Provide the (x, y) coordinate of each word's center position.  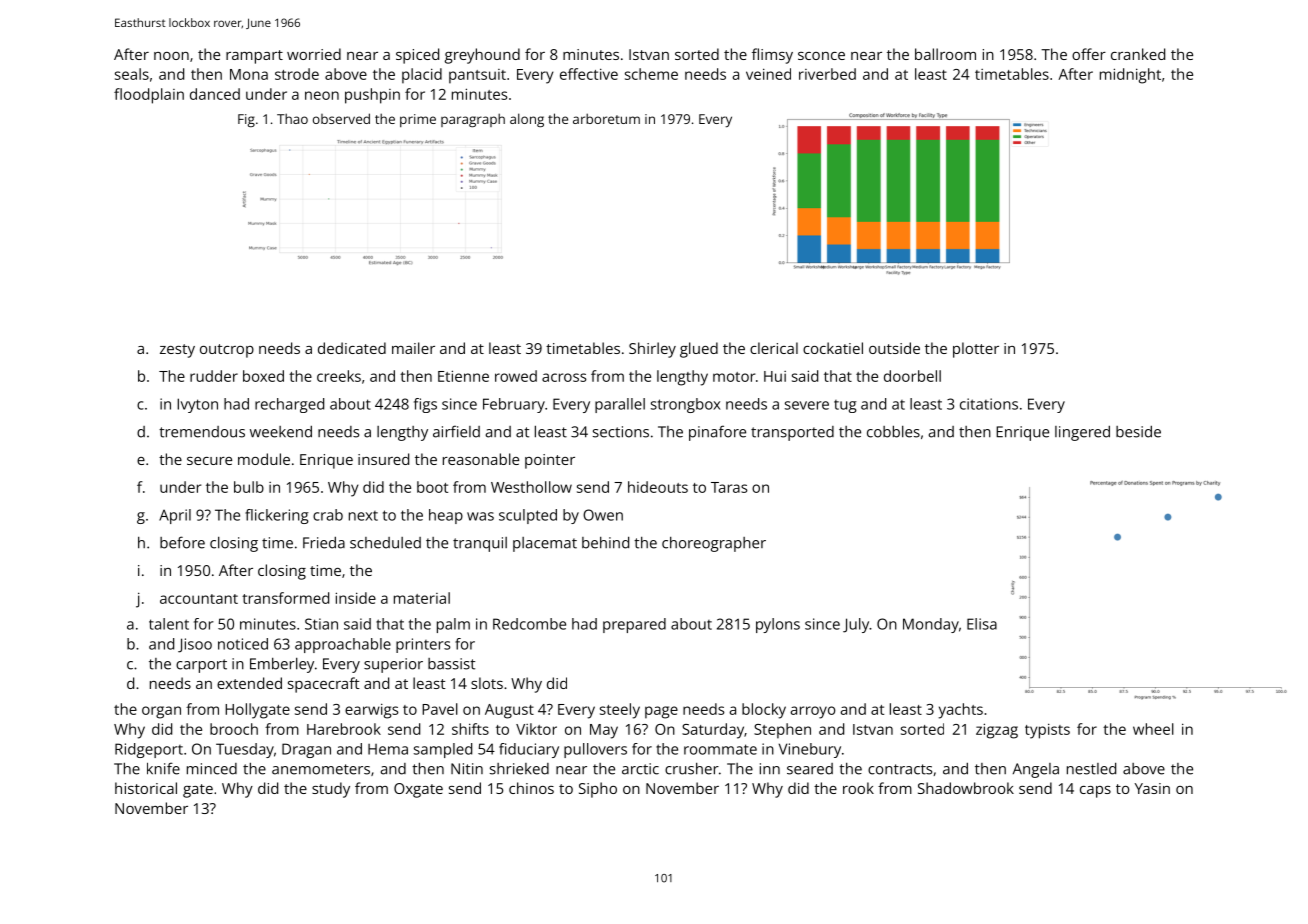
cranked (1138, 54)
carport (201, 666)
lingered (1082, 433)
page (661, 712)
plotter (976, 350)
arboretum (606, 118)
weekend (281, 432)
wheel (1153, 729)
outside (894, 348)
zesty (177, 351)
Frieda (324, 543)
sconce (821, 56)
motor (734, 377)
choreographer (714, 544)
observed (341, 118)
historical (146, 788)
